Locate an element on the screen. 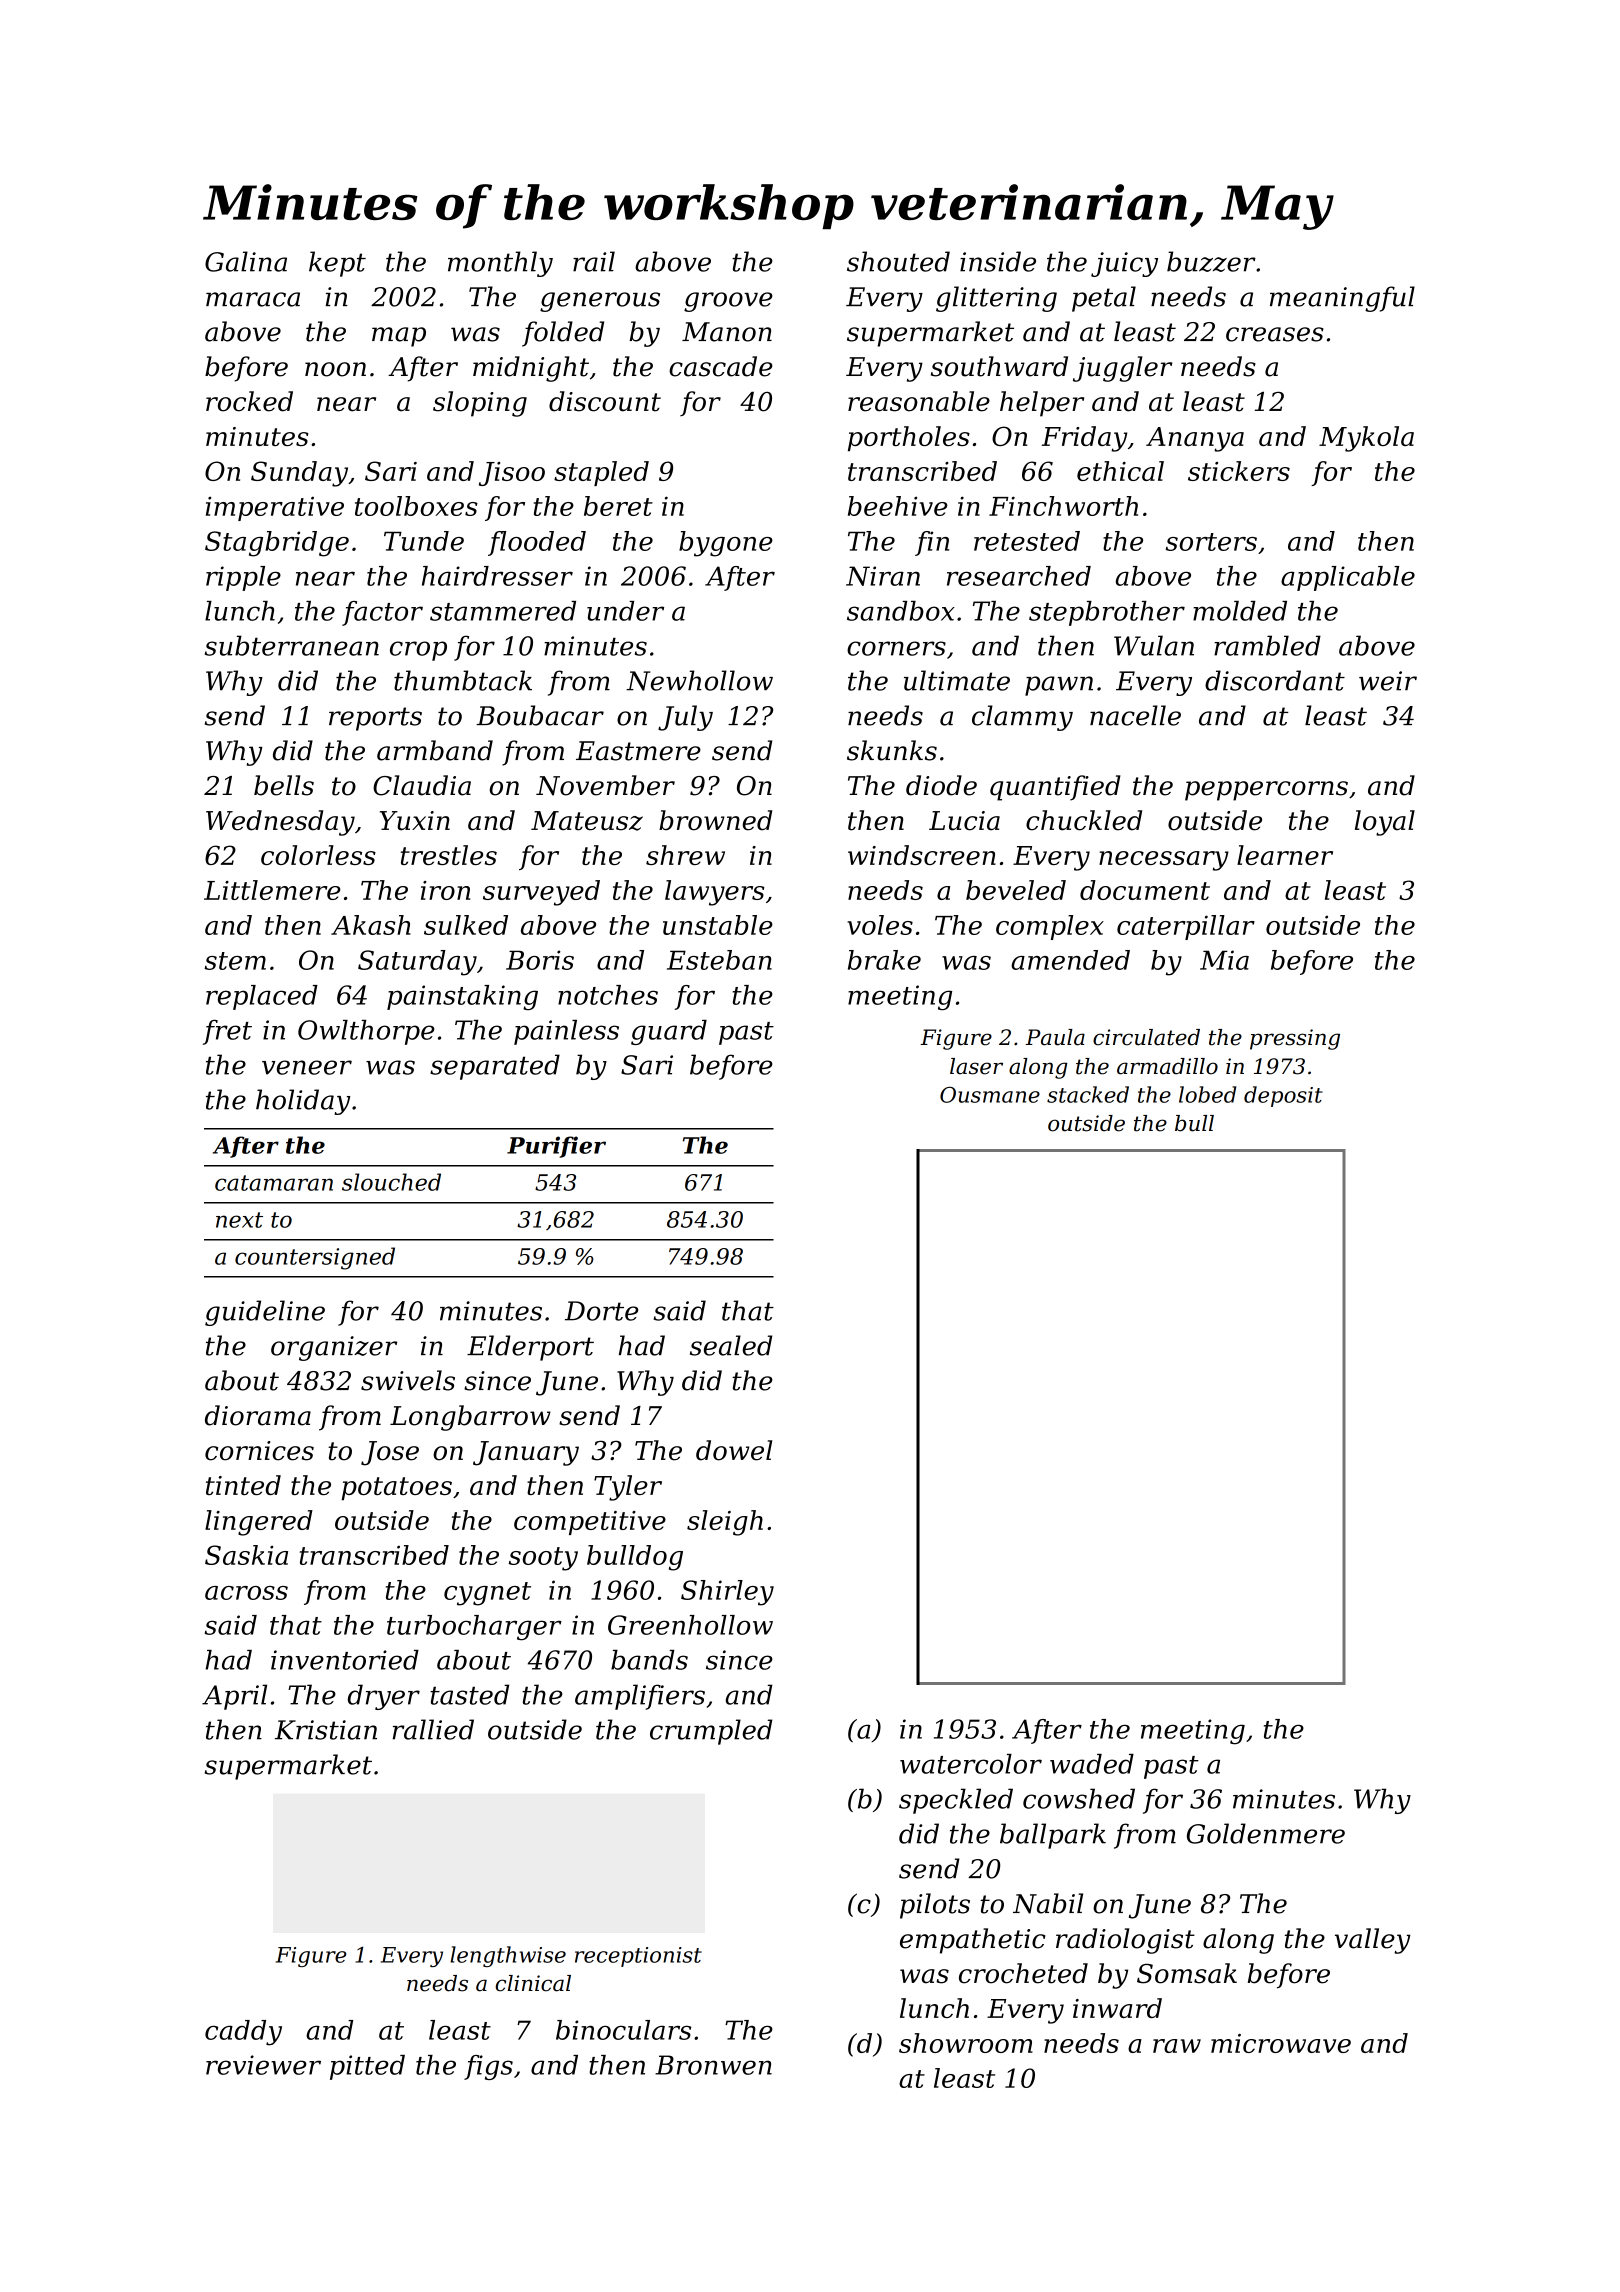  guard is located at coordinates (669, 1032).
